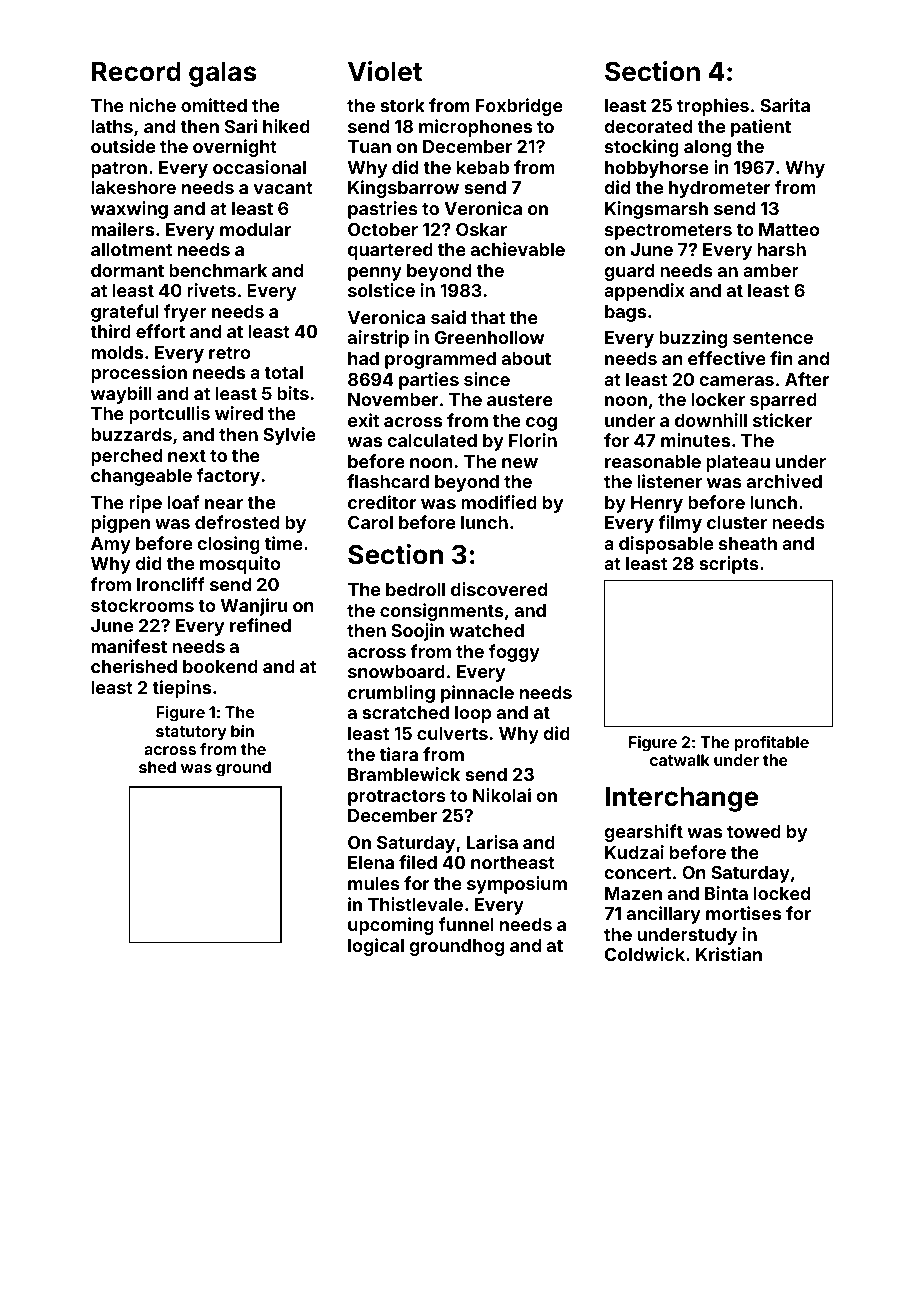  What do you see at coordinates (748, 543) in the screenshot?
I see `sheath` at bounding box center [748, 543].
